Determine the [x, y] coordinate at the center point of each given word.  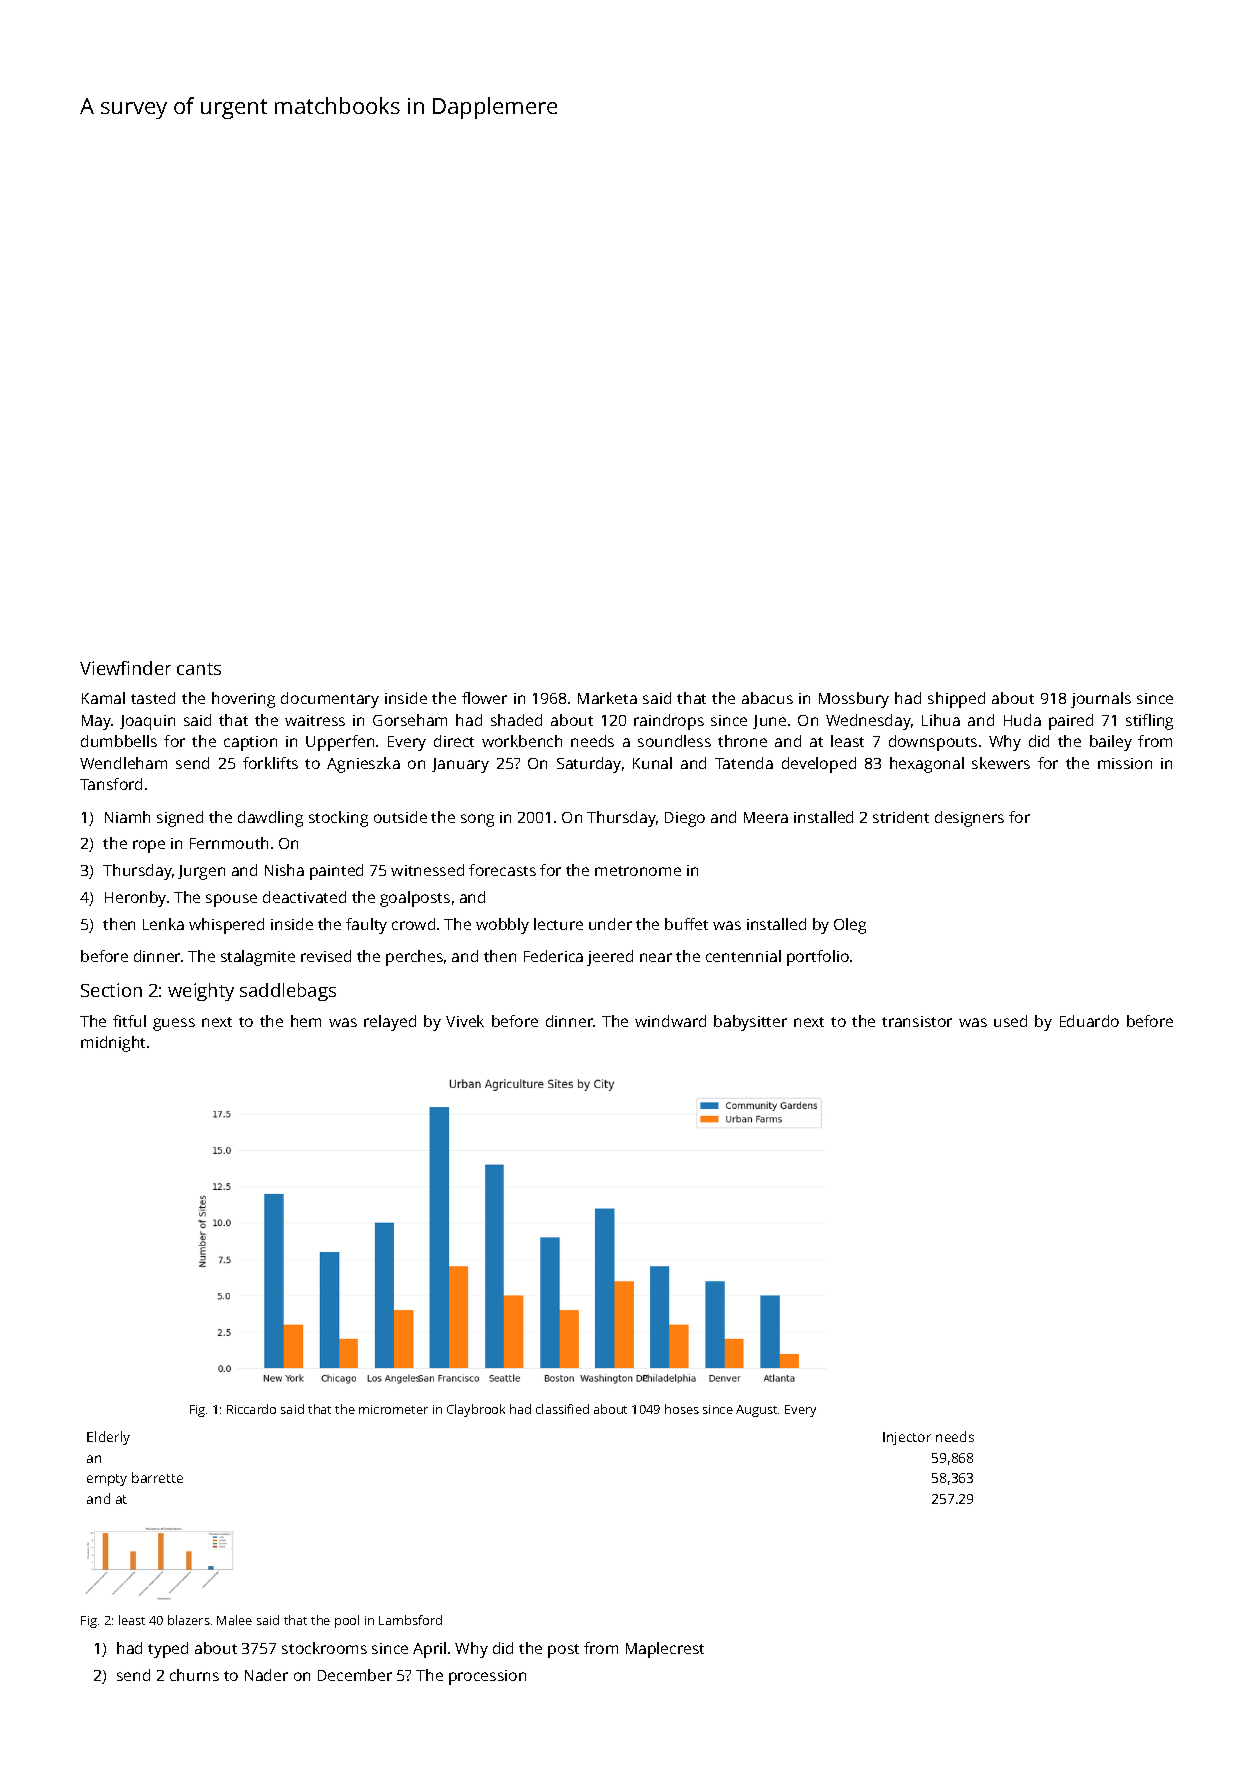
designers [969, 819]
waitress [315, 720]
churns [194, 1675]
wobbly [502, 926]
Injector [907, 1438]
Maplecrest [665, 1650]
